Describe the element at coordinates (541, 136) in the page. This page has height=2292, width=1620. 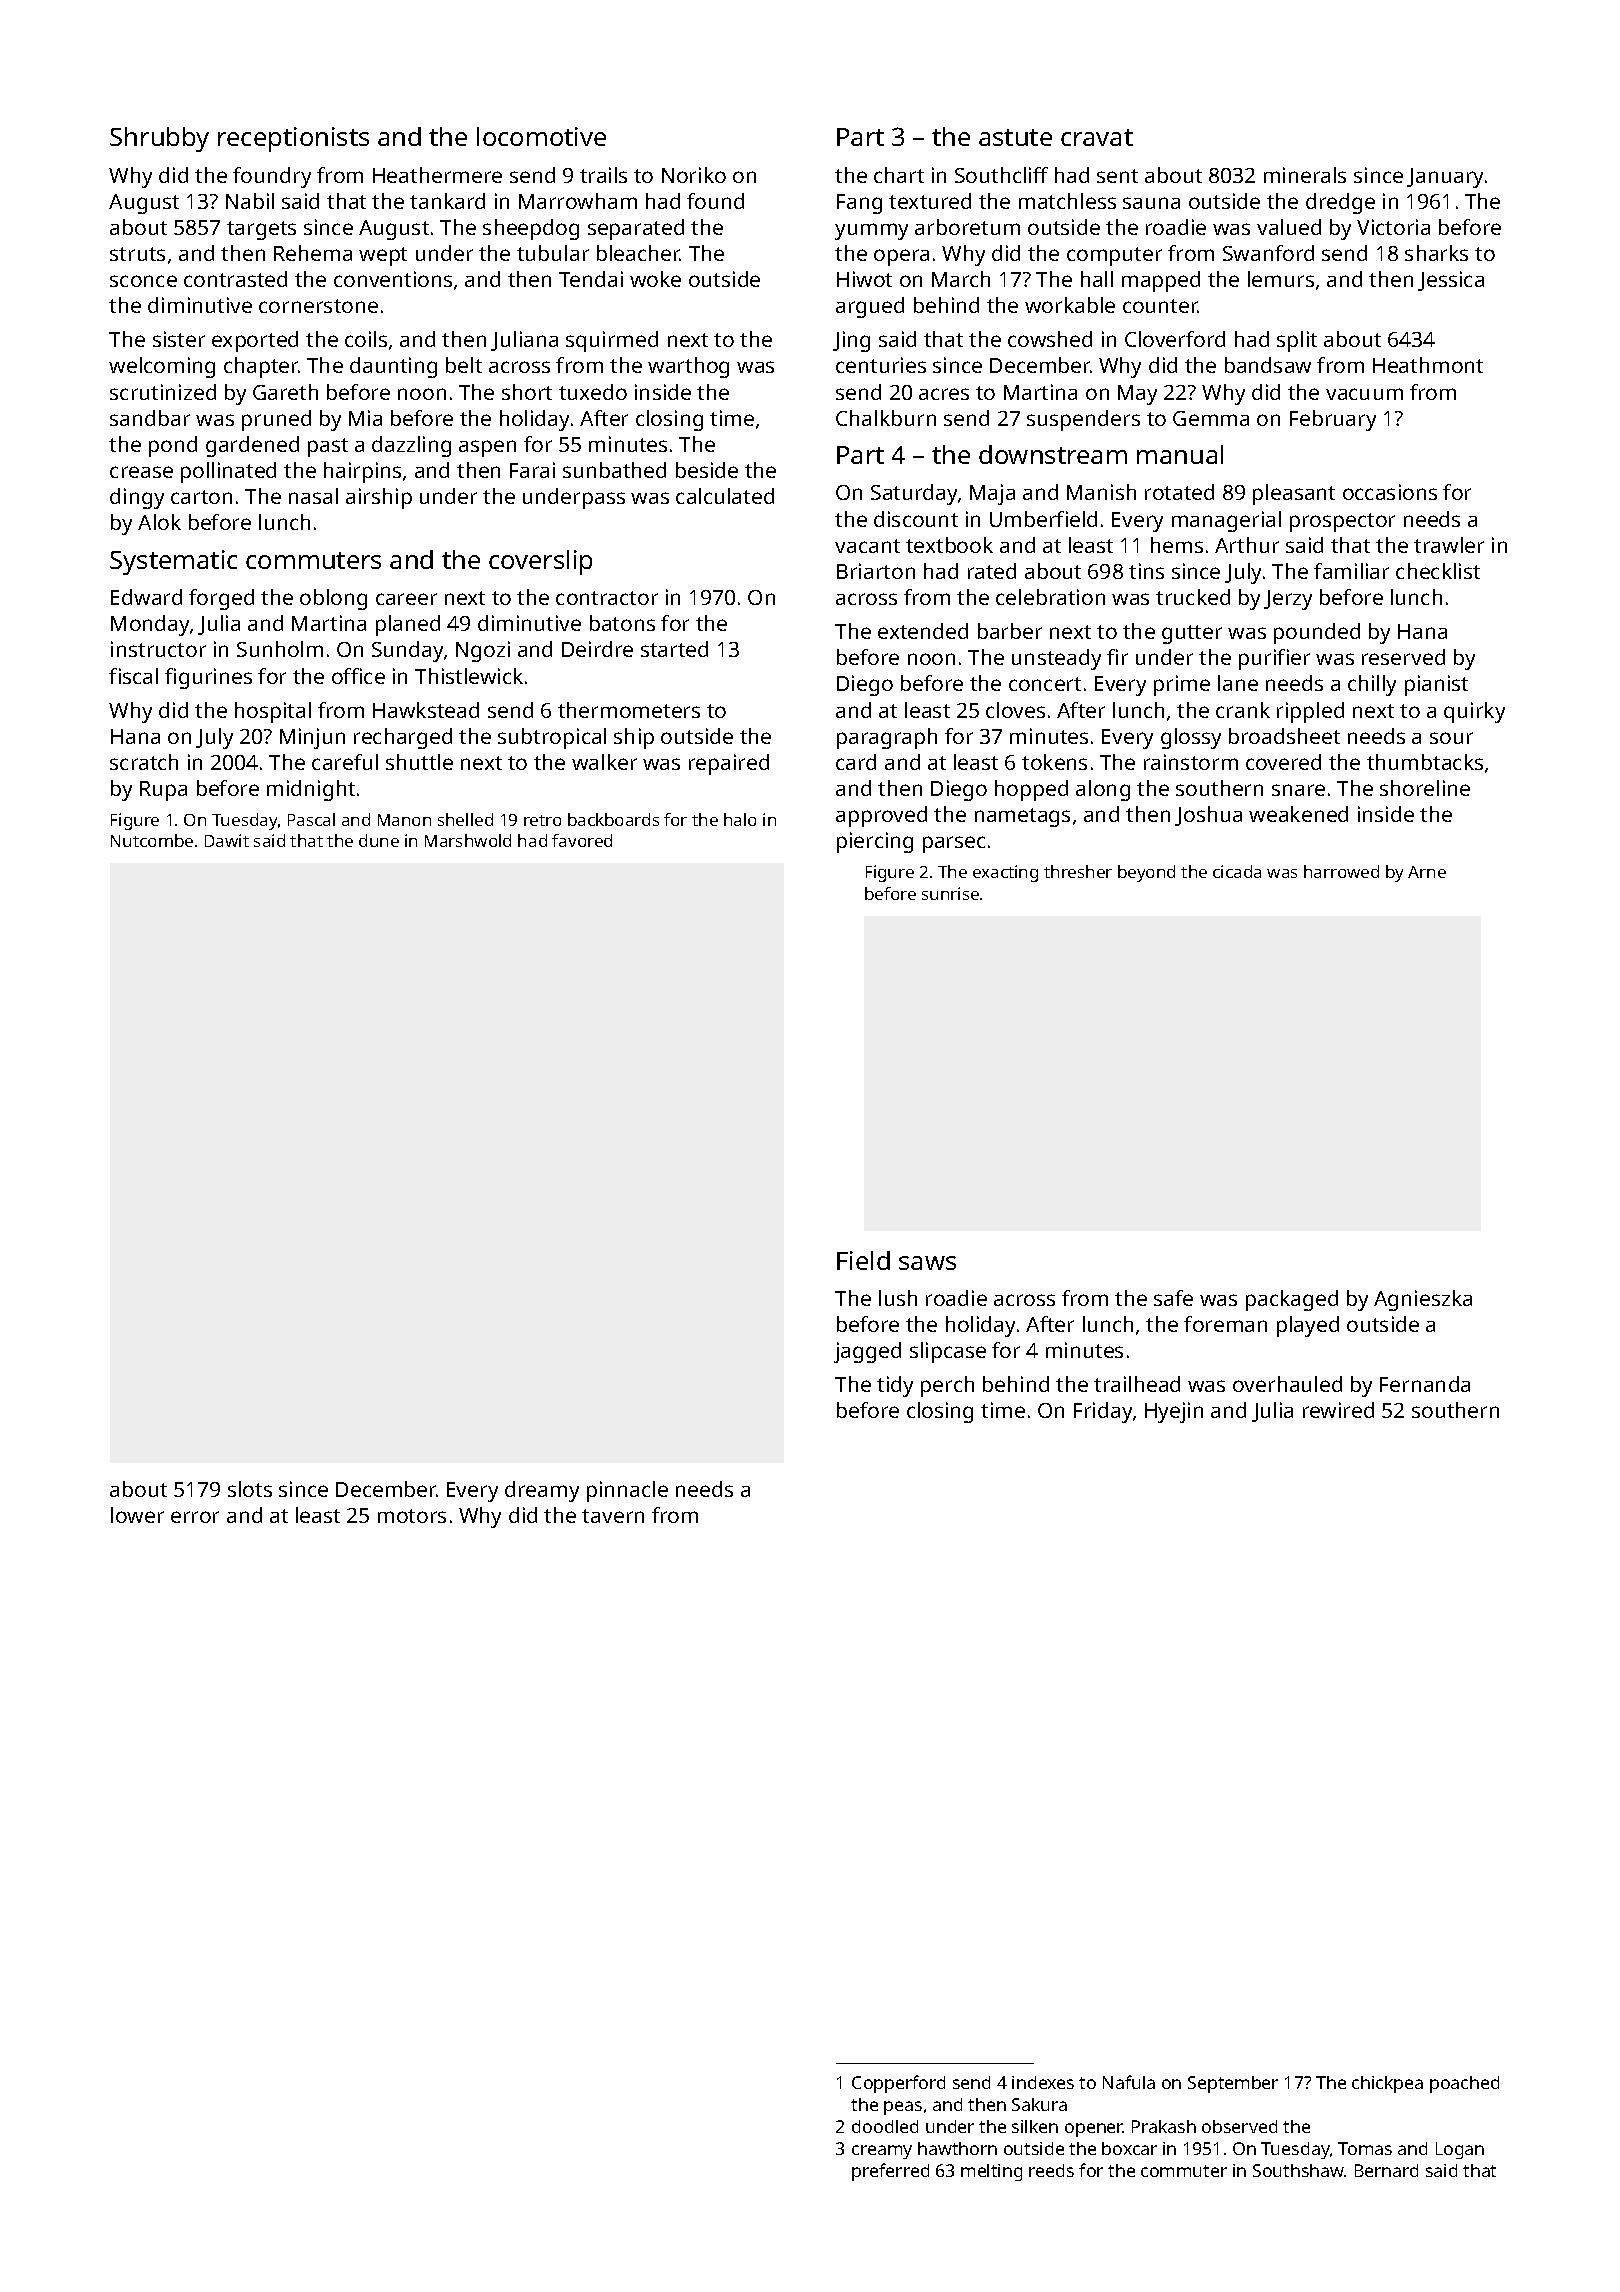
I see `locomotive` at that location.
